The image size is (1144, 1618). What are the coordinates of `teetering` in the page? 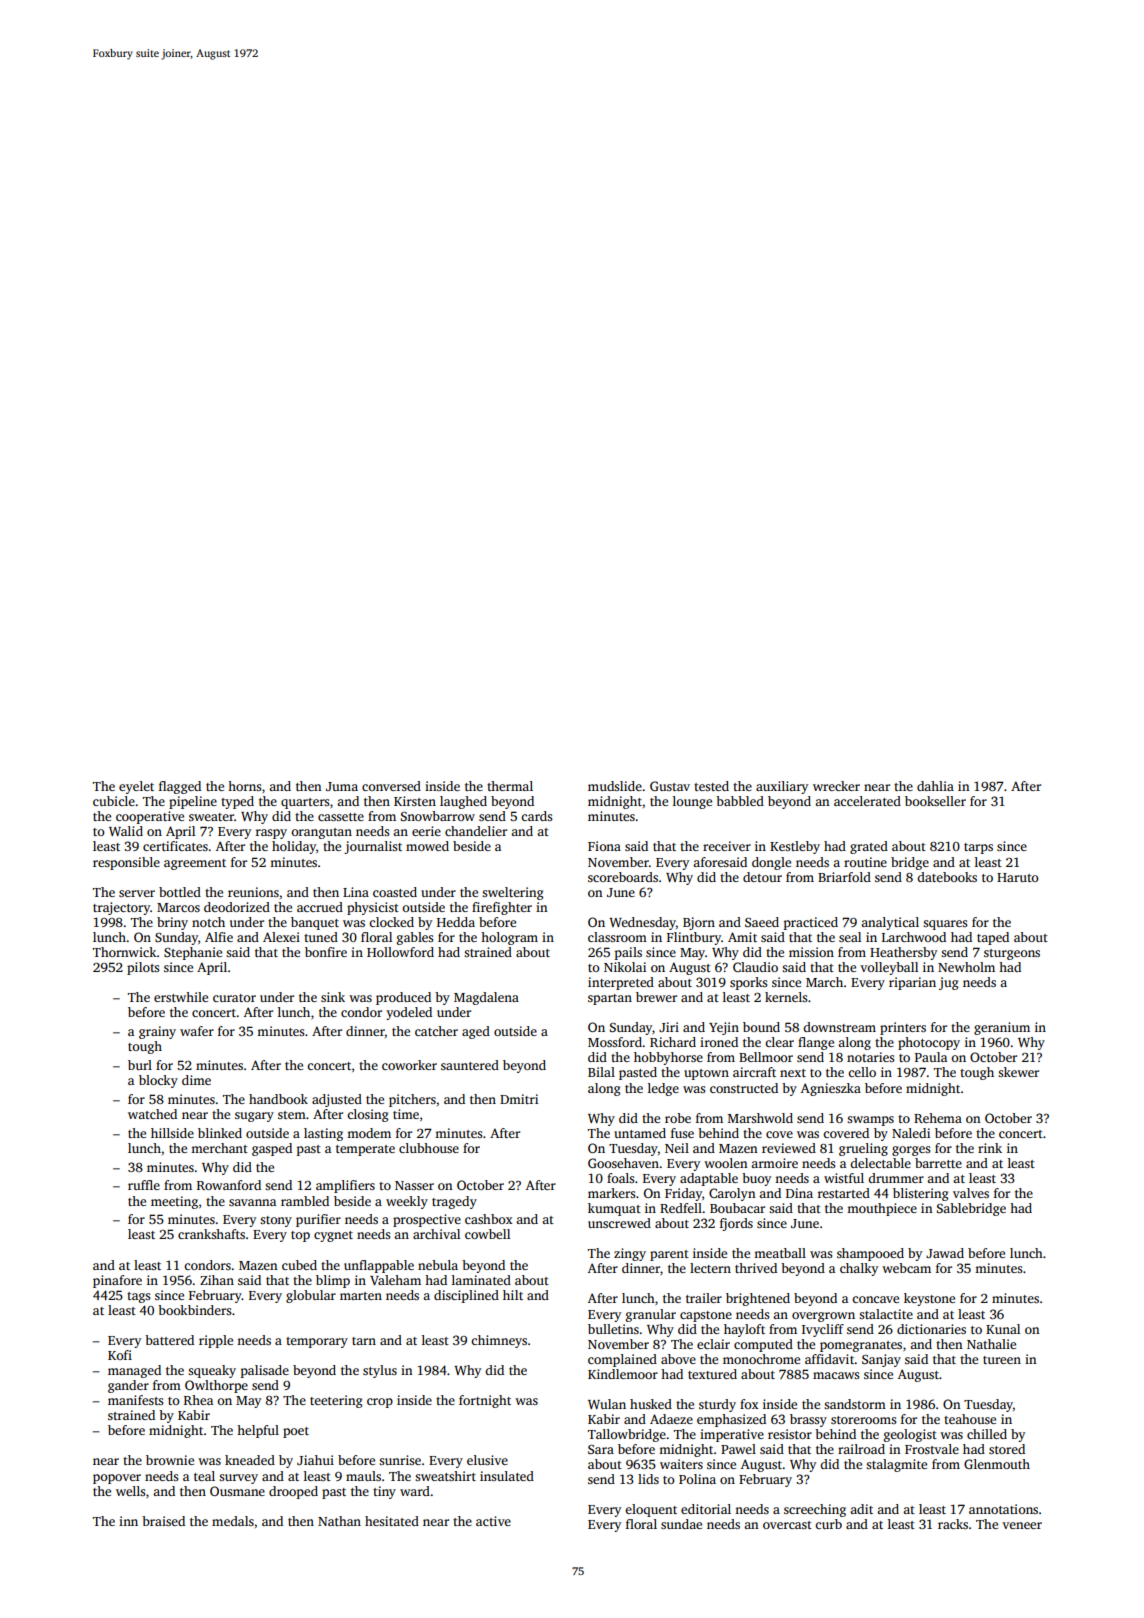 It's located at (336, 1401).
